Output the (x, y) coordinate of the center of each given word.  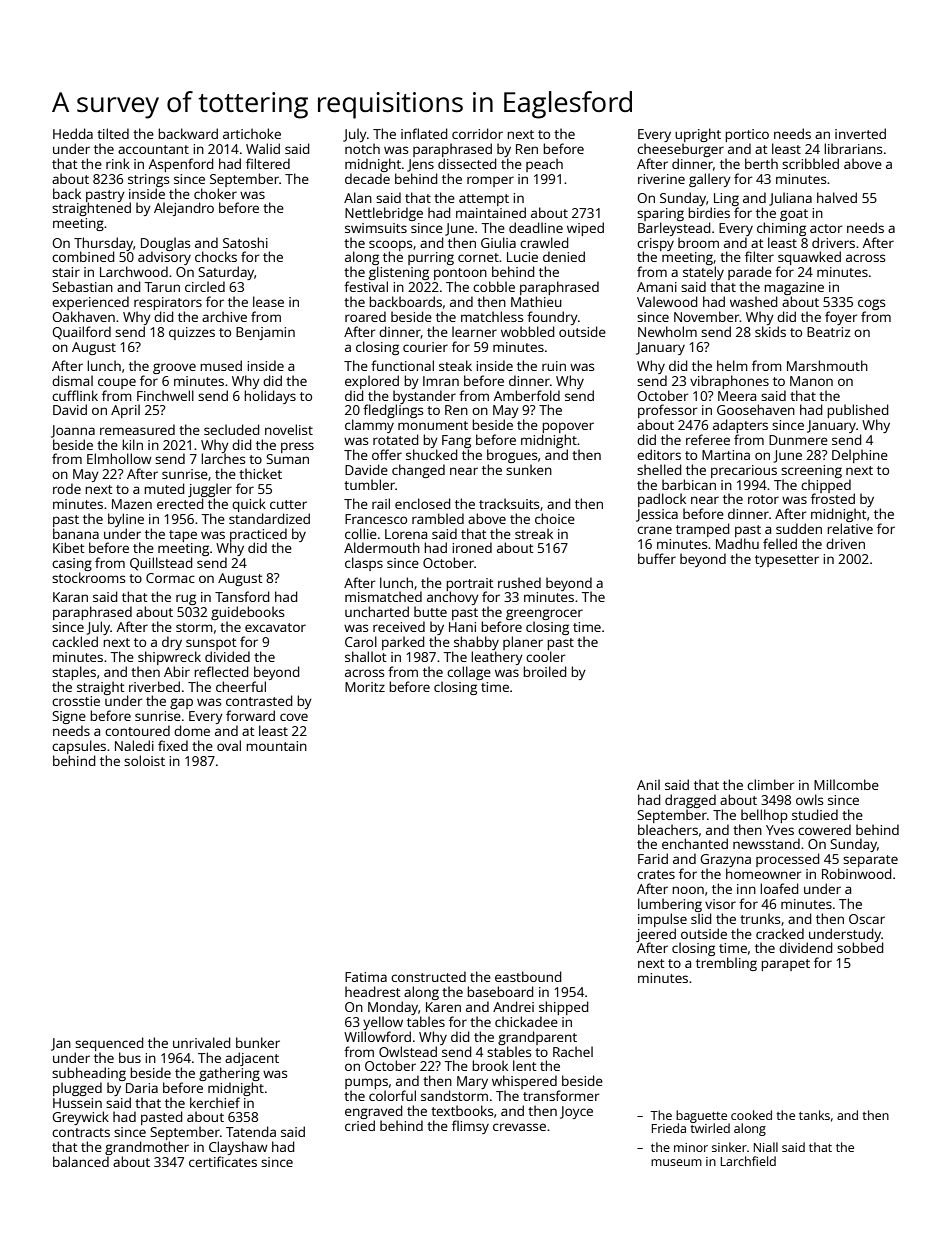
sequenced (109, 1044)
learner (474, 331)
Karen (443, 1007)
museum (676, 1162)
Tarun (162, 287)
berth (761, 163)
